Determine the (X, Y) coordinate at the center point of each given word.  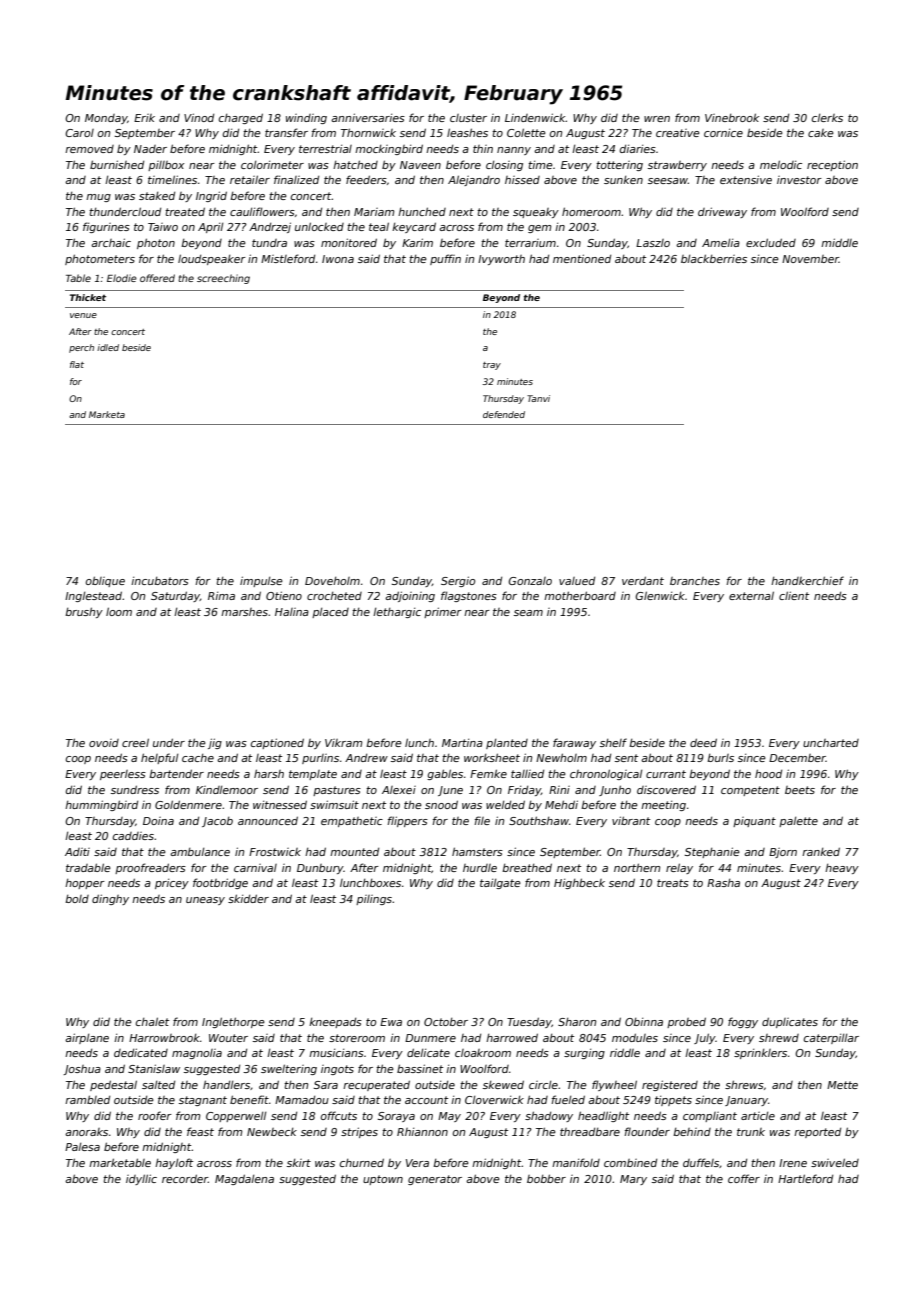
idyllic (141, 1179)
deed (703, 742)
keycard (414, 227)
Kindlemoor (227, 790)
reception (832, 165)
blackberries (714, 258)
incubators (160, 581)
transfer (286, 132)
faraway (574, 743)
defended (504, 414)
